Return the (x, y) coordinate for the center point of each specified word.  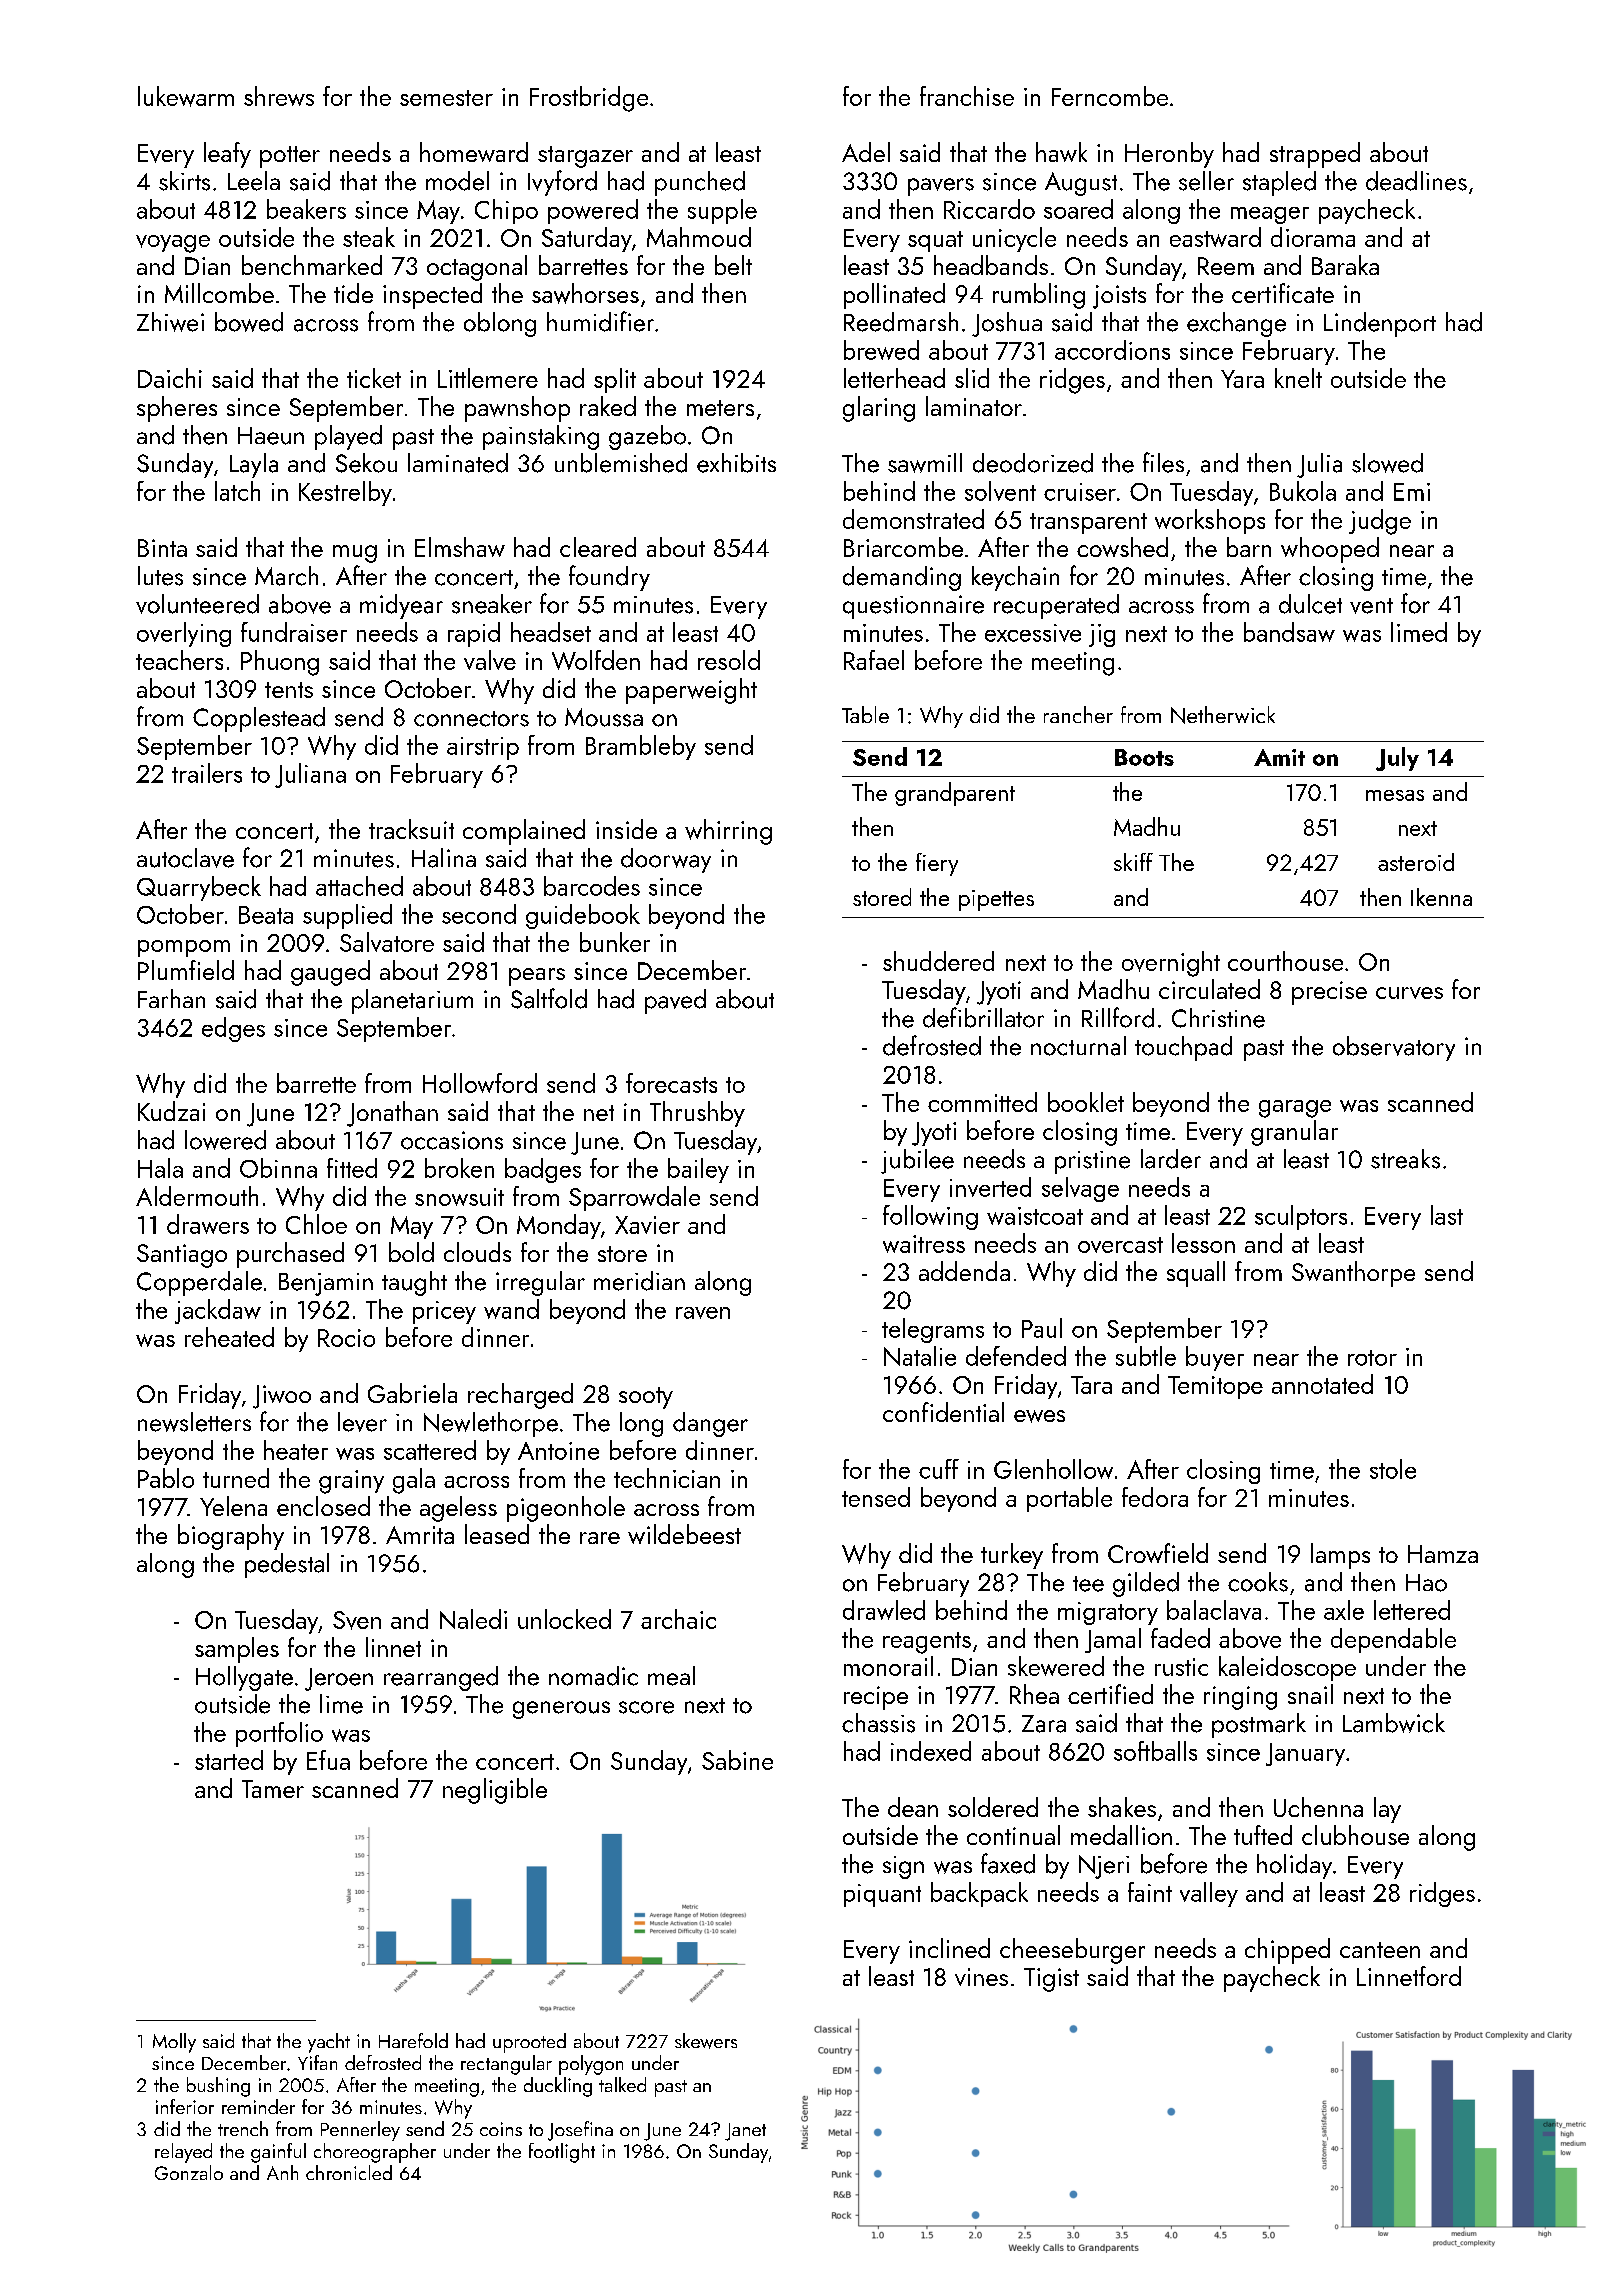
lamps (1340, 1556)
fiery (937, 864)
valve (490, 660)
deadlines (1416, 181)
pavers (941, 187)
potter (290, 157)
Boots (1144, 757)
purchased (290, 1255)
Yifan (317, 2062)
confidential (943, 1412)
